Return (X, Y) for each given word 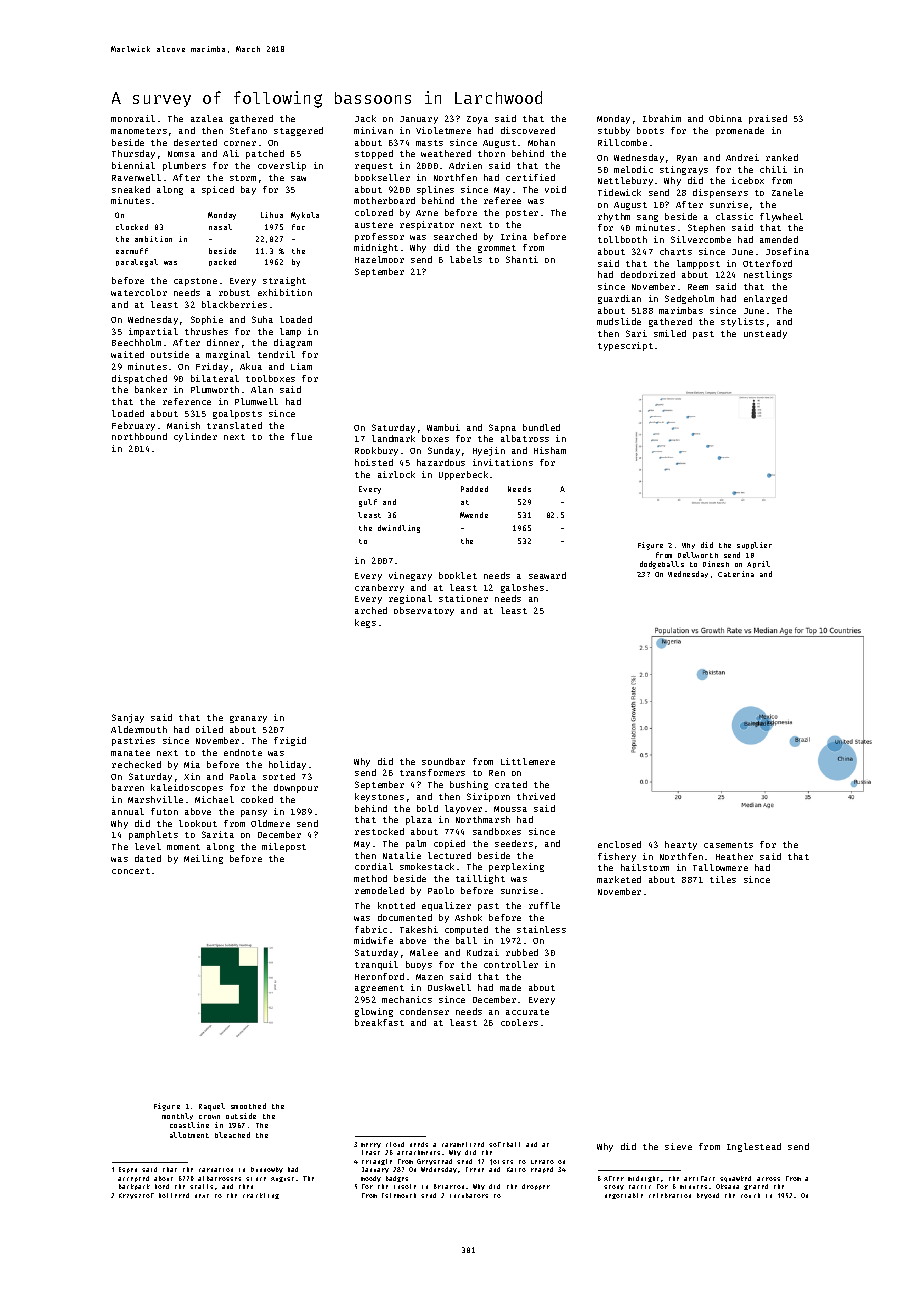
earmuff (132, 251)
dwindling (399, 529)
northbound (139, 436)
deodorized (648, 274)
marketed (619, 879)
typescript (625, 346)
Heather (734, 856)
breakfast (379, 1022)
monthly (177, 1116)
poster (522, 214)
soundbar (443, 761)
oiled (209, 729)
